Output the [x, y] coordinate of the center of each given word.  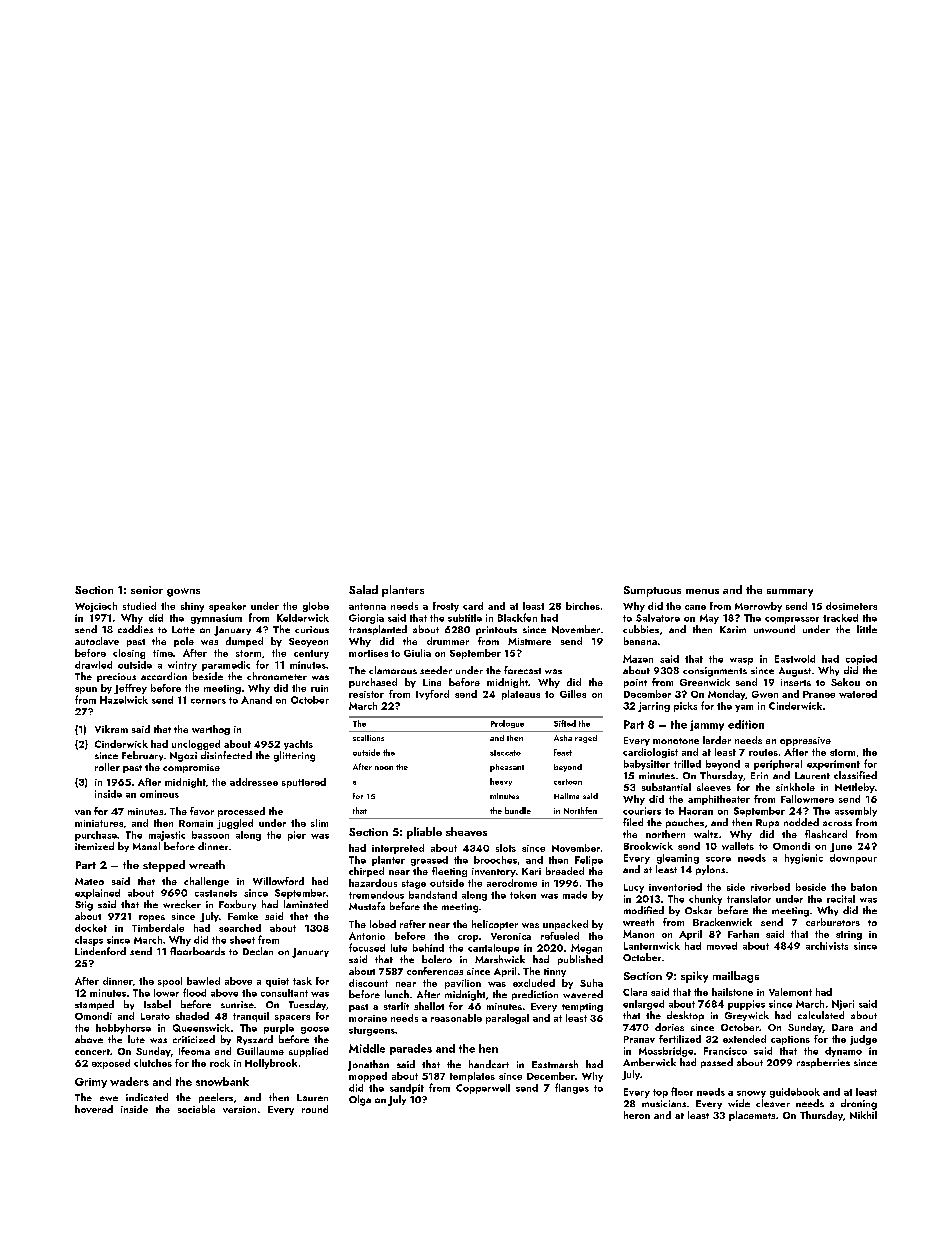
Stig [84, 906]
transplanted [378, 630]
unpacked [565, 925]
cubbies [641, 629]
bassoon [210, 835]
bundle [518, 810]
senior [147, 590]
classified [855, 775]
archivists [827, 946]
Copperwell [483, 1089]
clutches [153, 1063]
